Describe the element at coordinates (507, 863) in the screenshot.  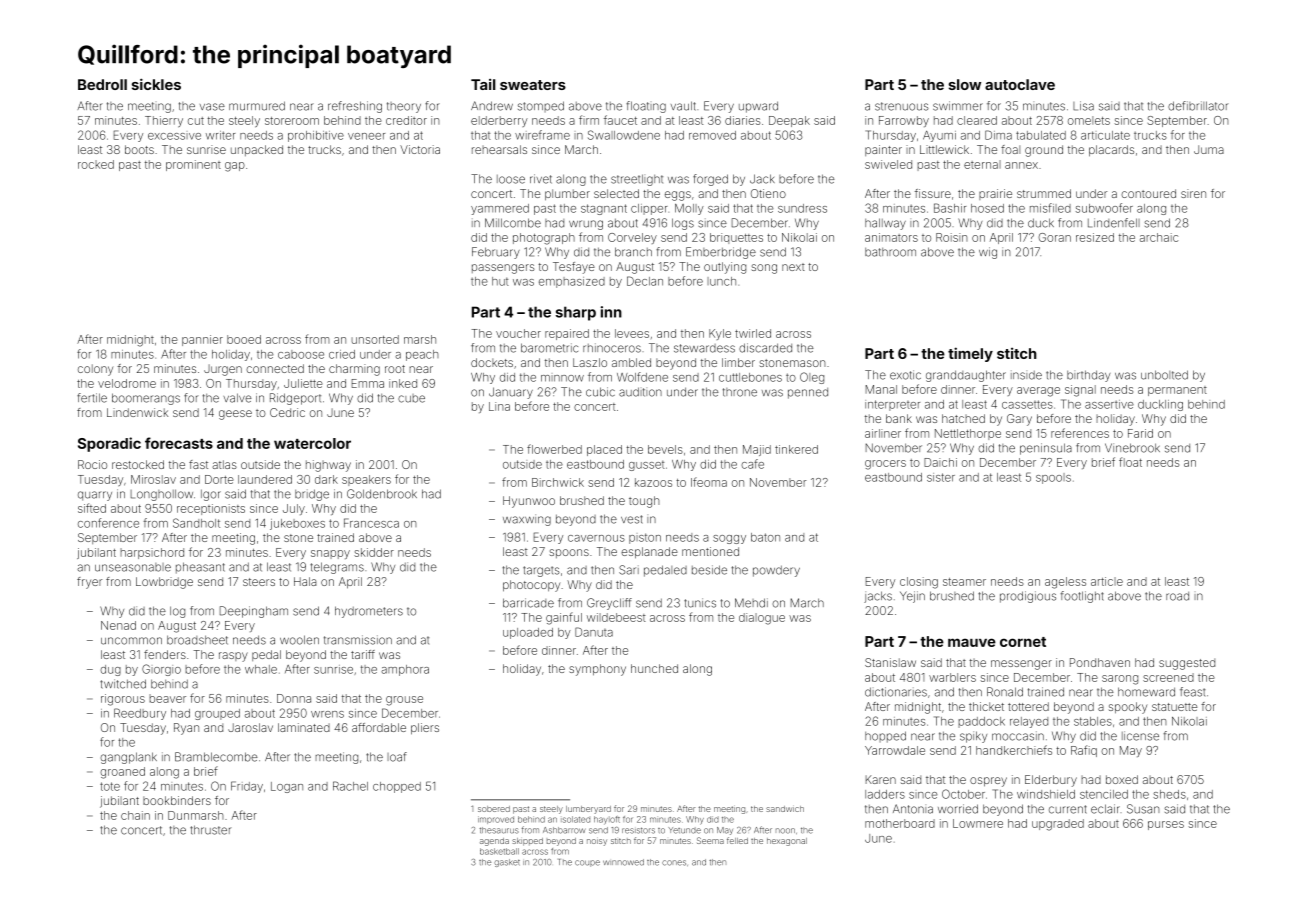
I see `gasket` at that location.
